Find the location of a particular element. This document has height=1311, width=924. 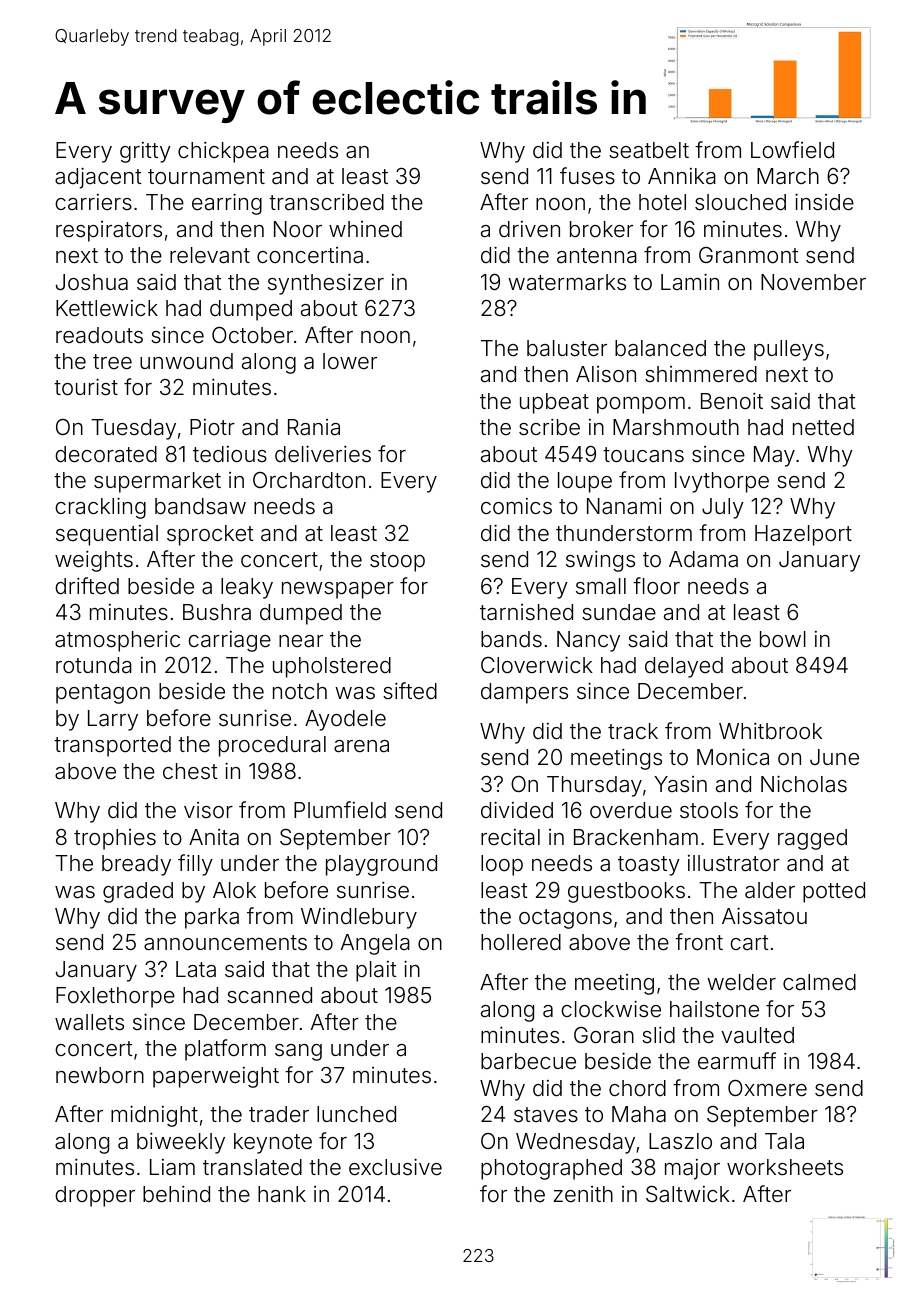

upbeat is located at coordinates (554, 403).
